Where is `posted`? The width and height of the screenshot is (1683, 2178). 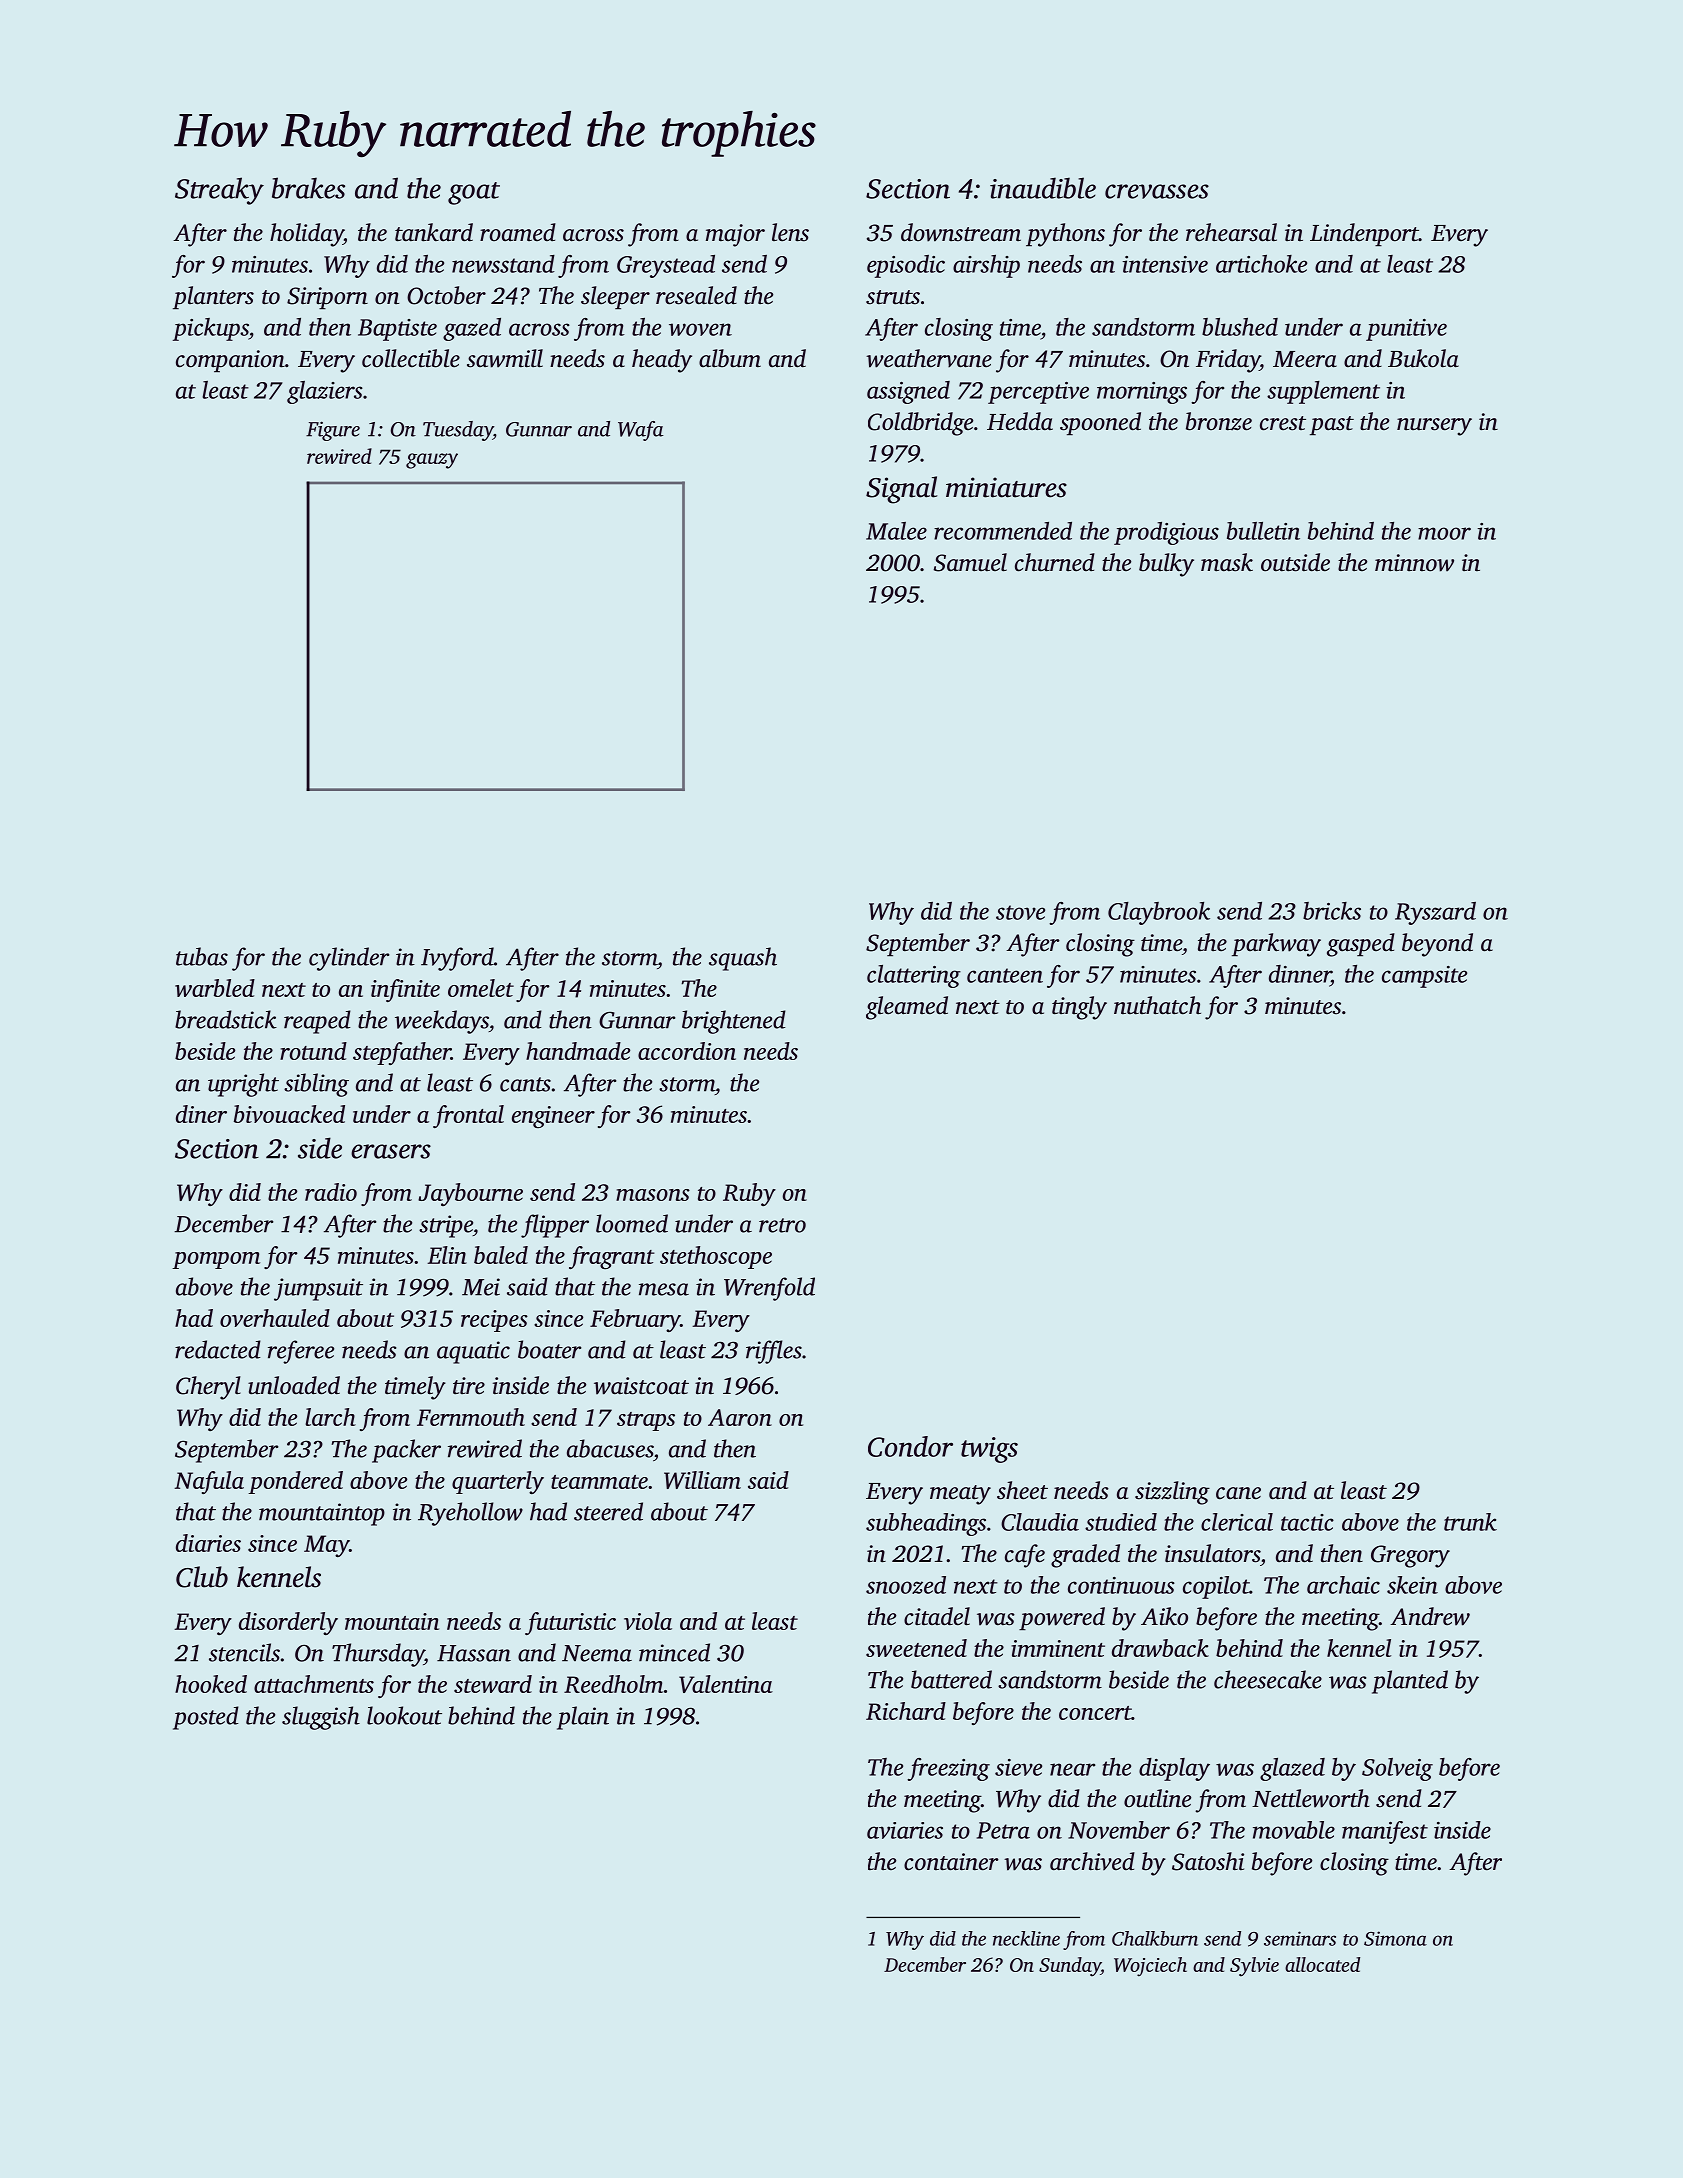
posted is located at coordinates (206, 1718).
